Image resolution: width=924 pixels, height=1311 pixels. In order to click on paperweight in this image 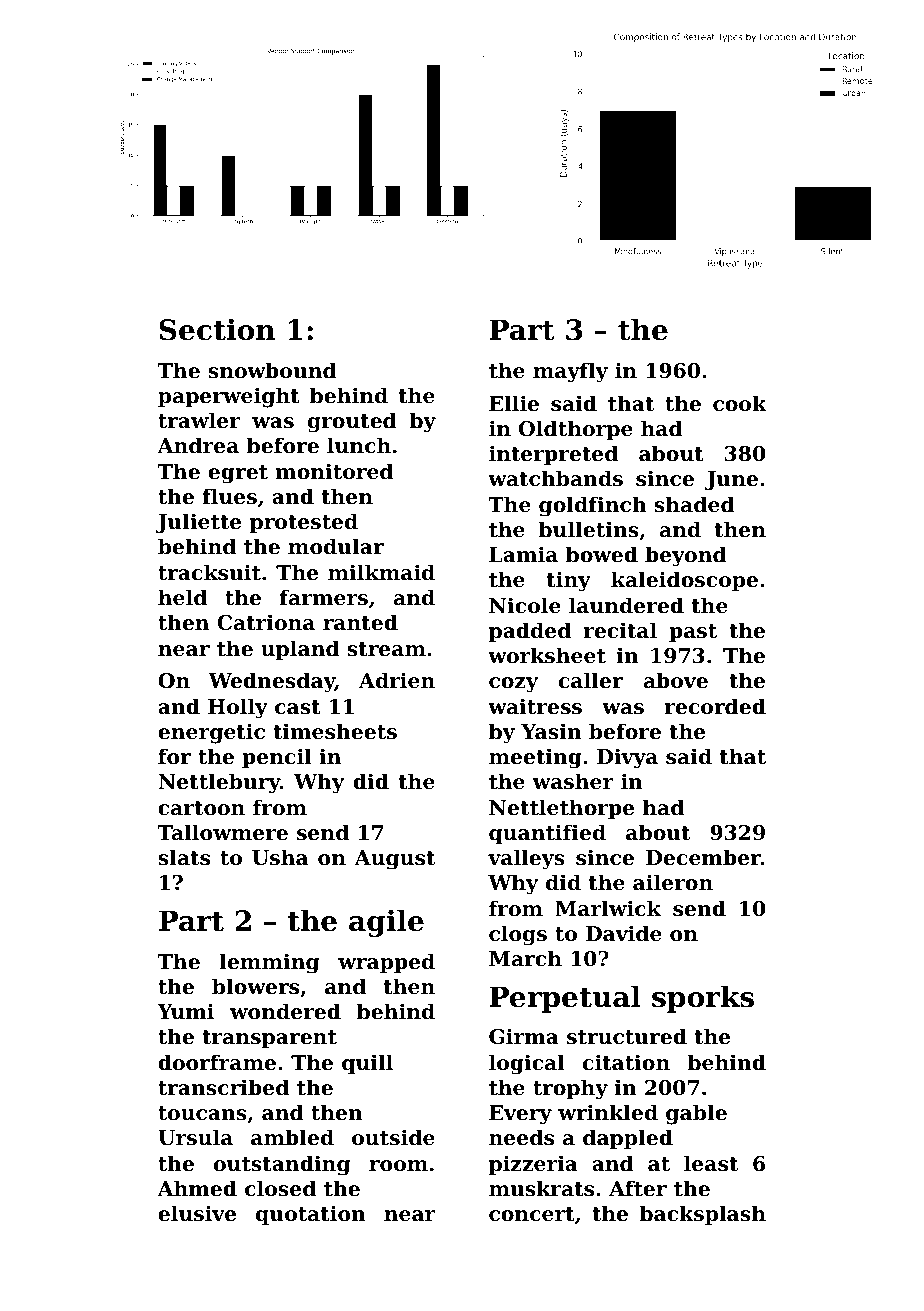, I will do `click(229, 397)`.
